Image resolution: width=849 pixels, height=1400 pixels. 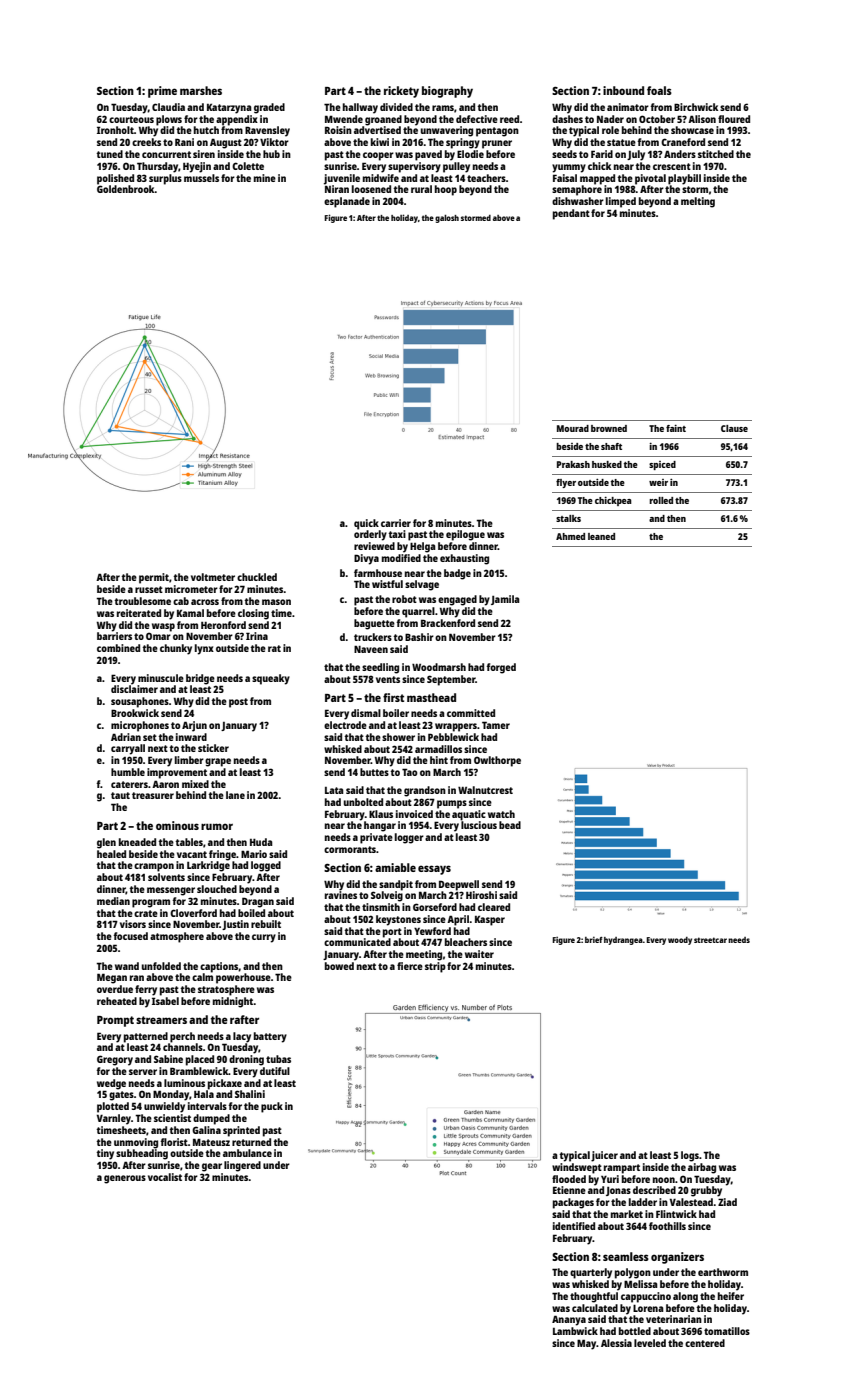 What do you see at coordinates (601, 536) in the screenshot?
I see `leaned` at bounding box center [601, 536].
